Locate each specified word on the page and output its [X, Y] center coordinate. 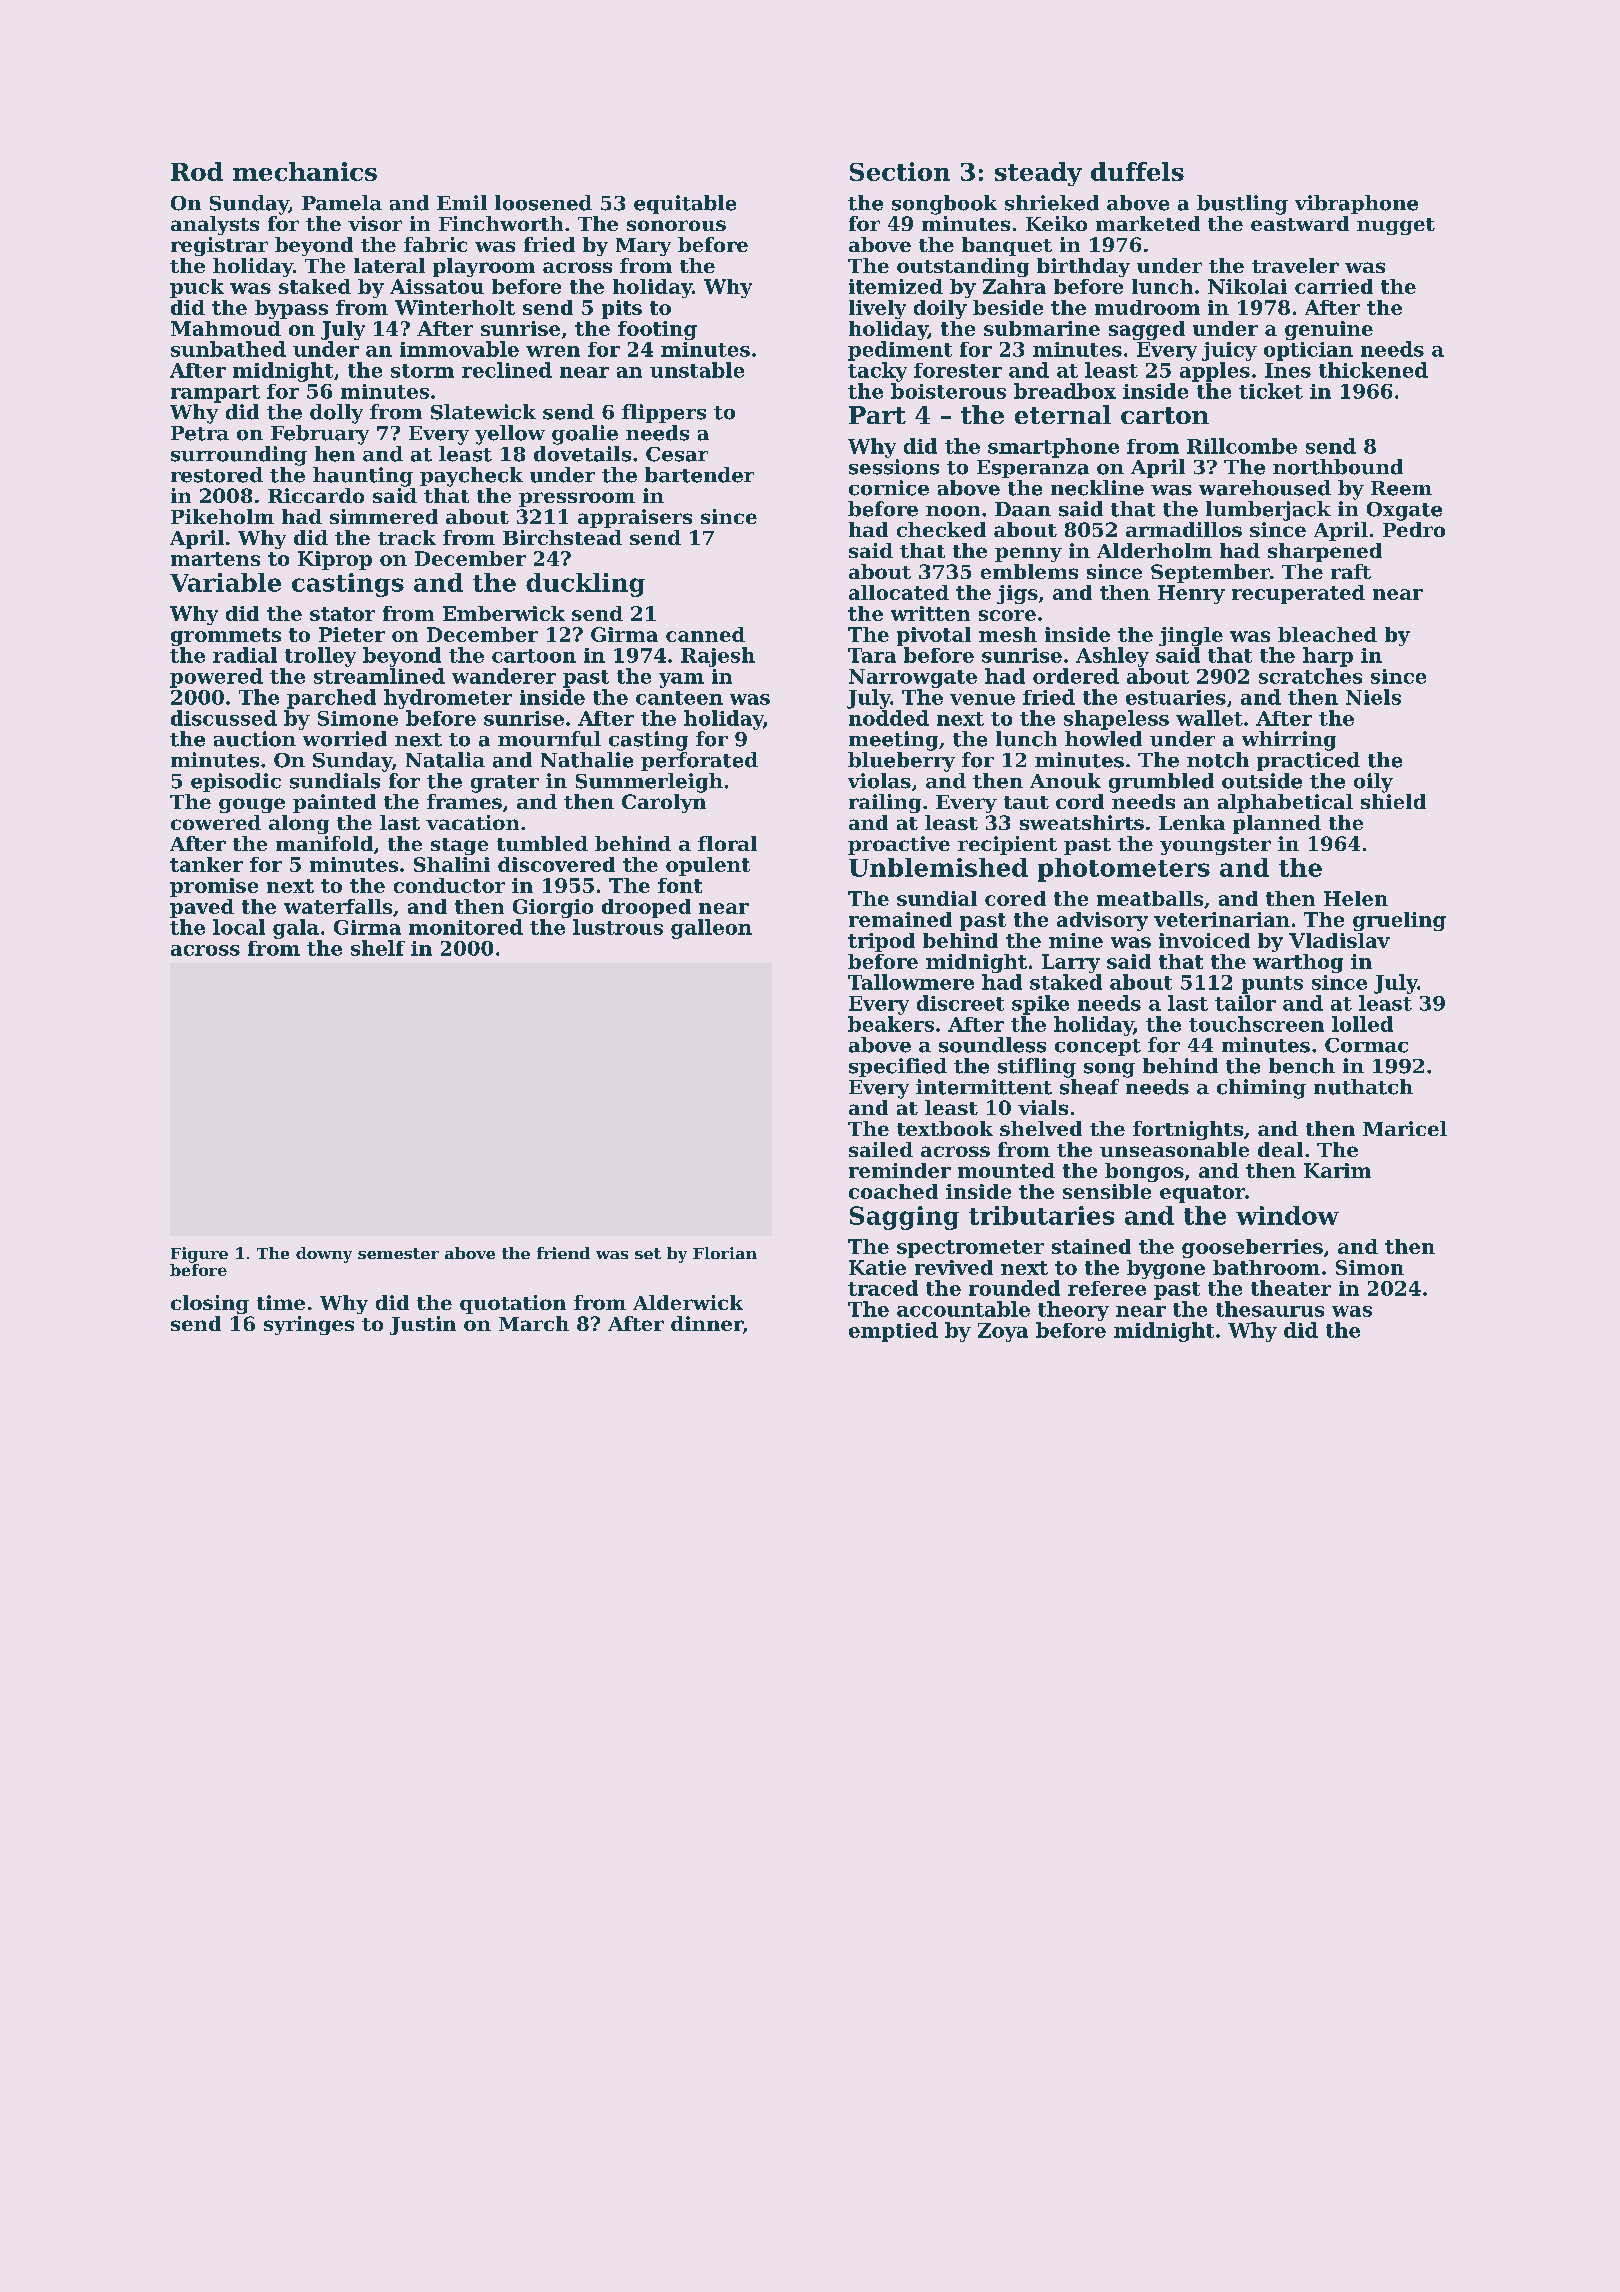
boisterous [948, 391]
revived [954, 1267]
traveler [1295, 265]
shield [1393, 801]
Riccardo [316, 495]
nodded [889, 718]
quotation [513, 1304]
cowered [216, 822]
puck [197, 288]
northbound [1338, 467]
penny [1028, 554]
